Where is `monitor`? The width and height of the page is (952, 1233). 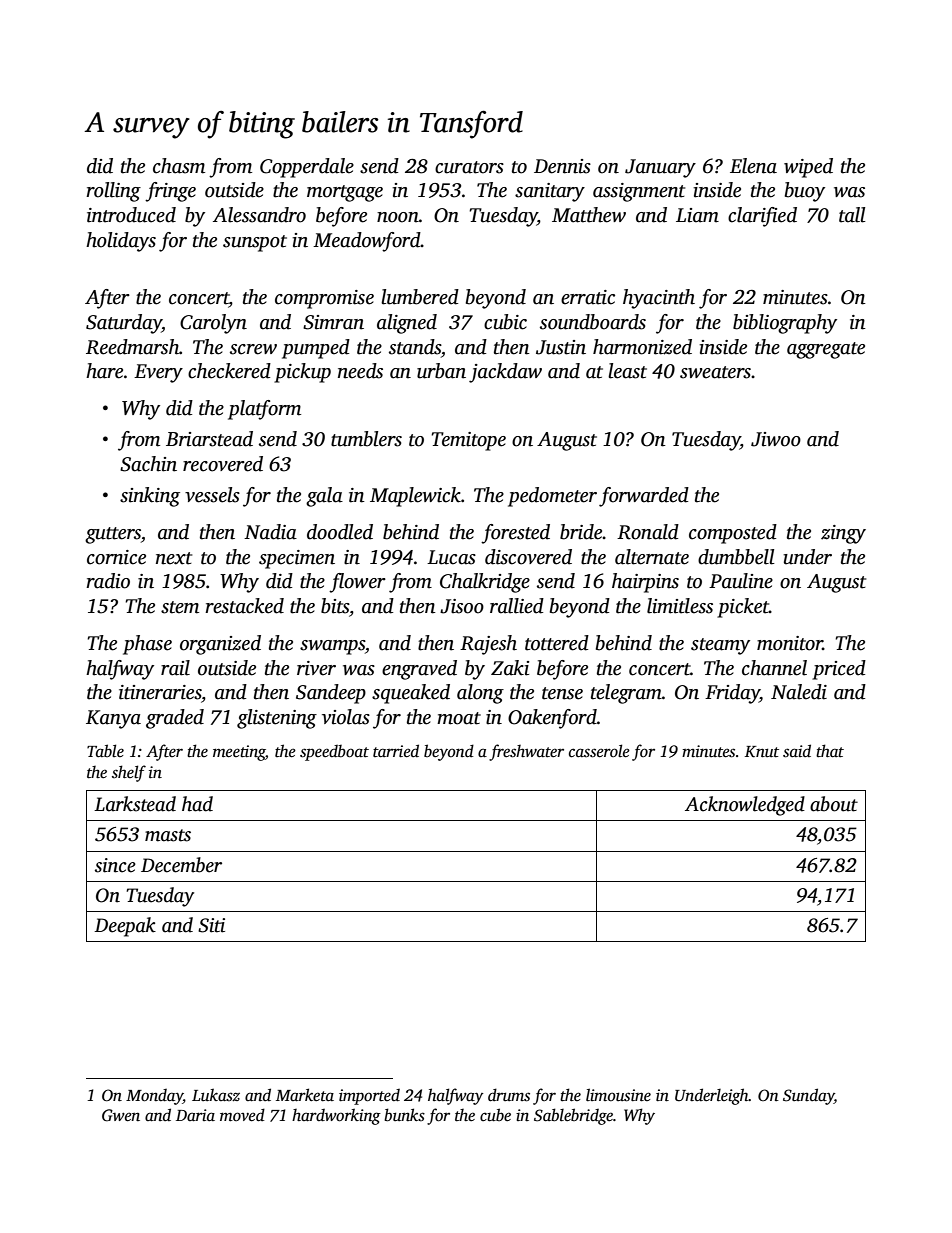
monitor is located at coordinates (790, 643).
